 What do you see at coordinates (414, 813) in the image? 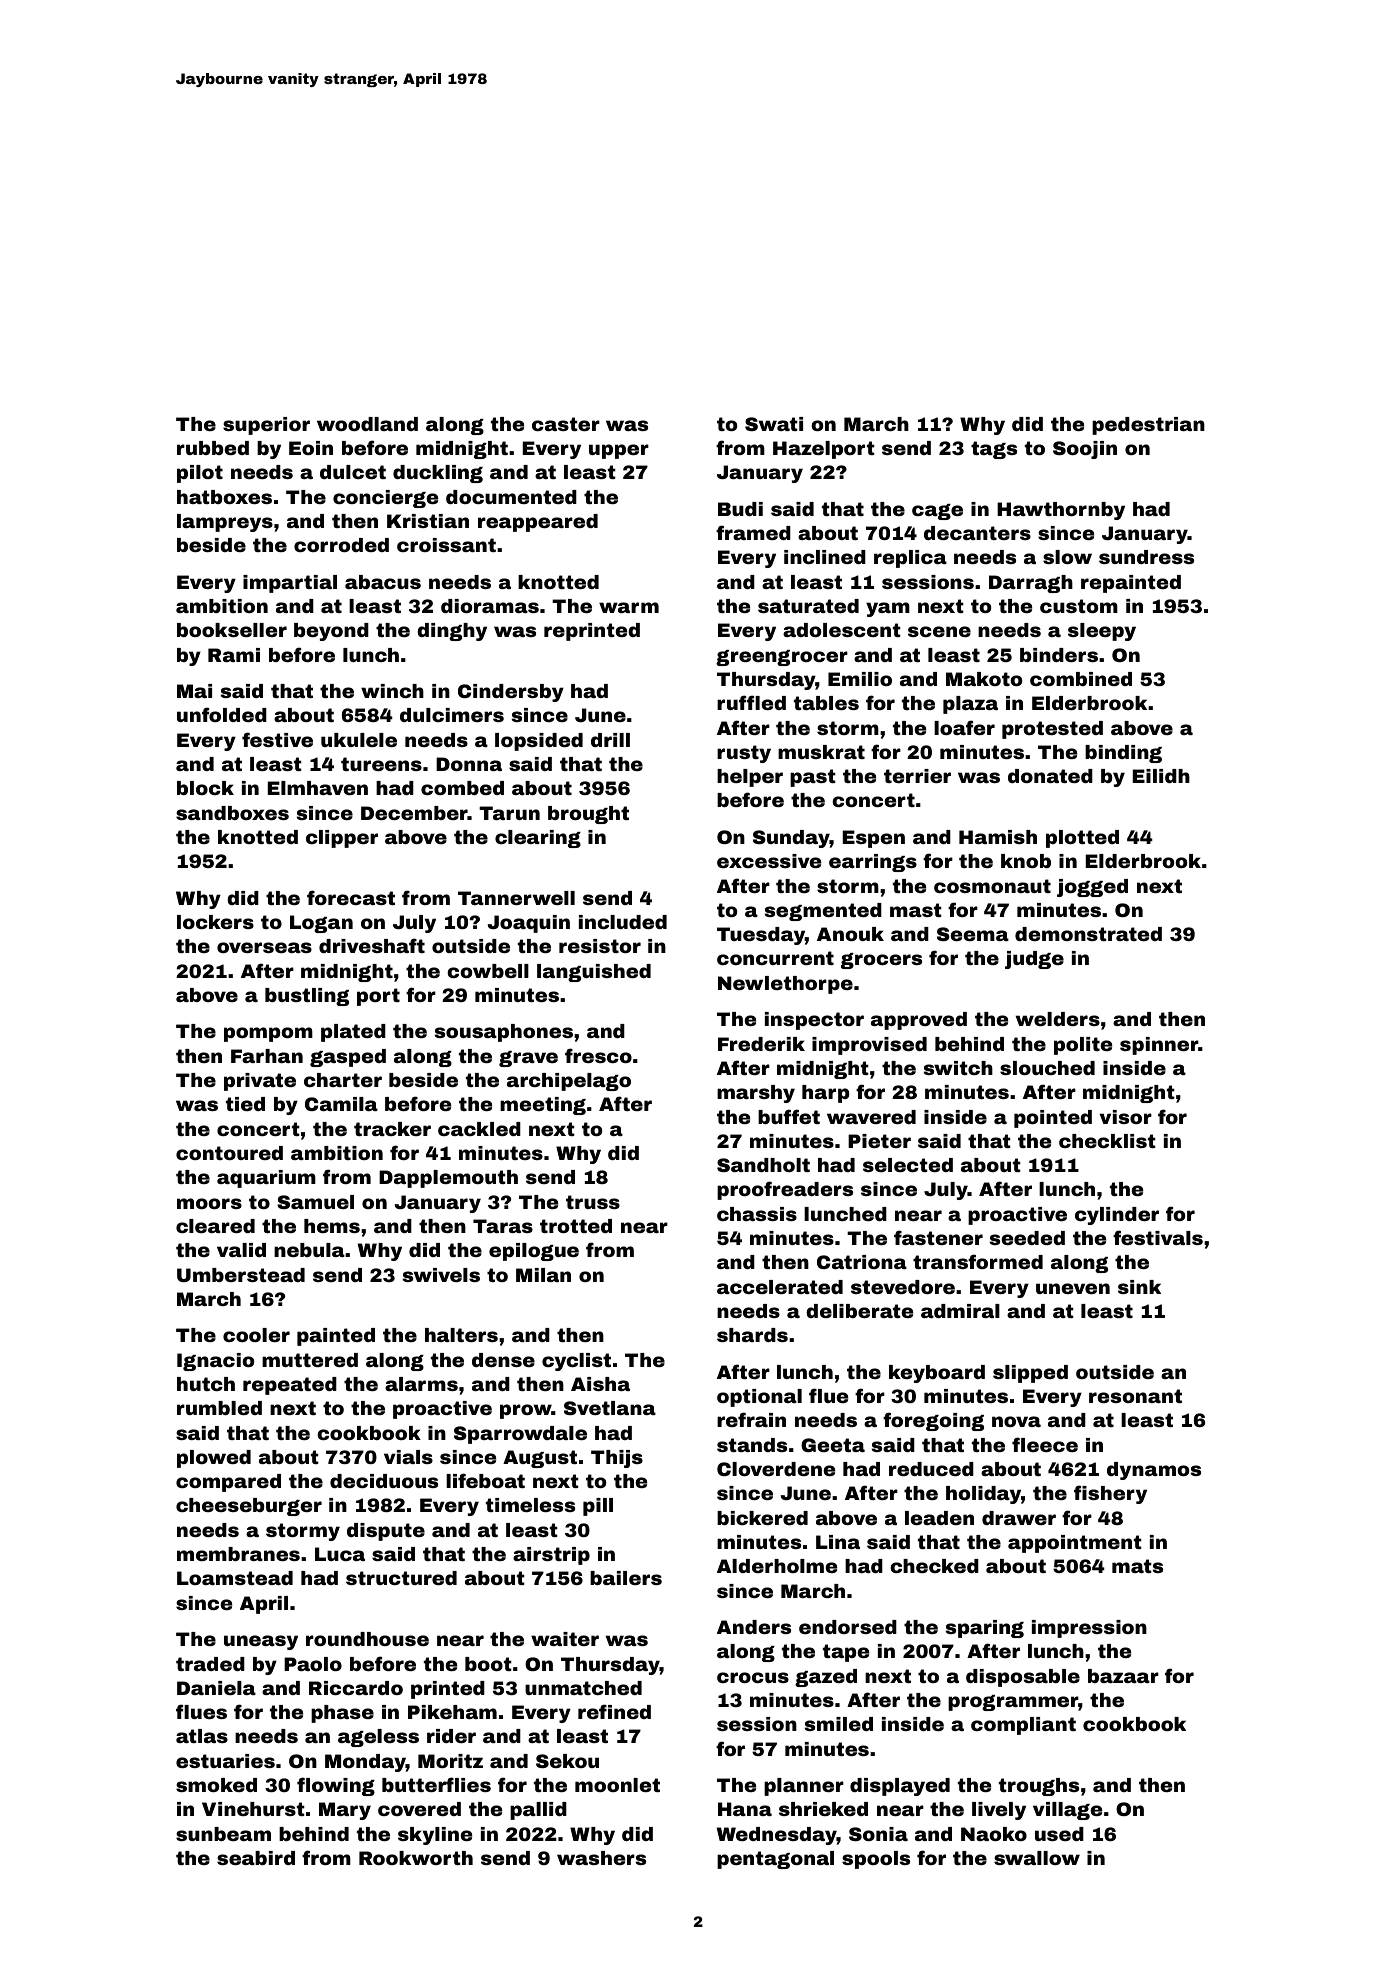
I see `December` at bounding box center [414, 813].
